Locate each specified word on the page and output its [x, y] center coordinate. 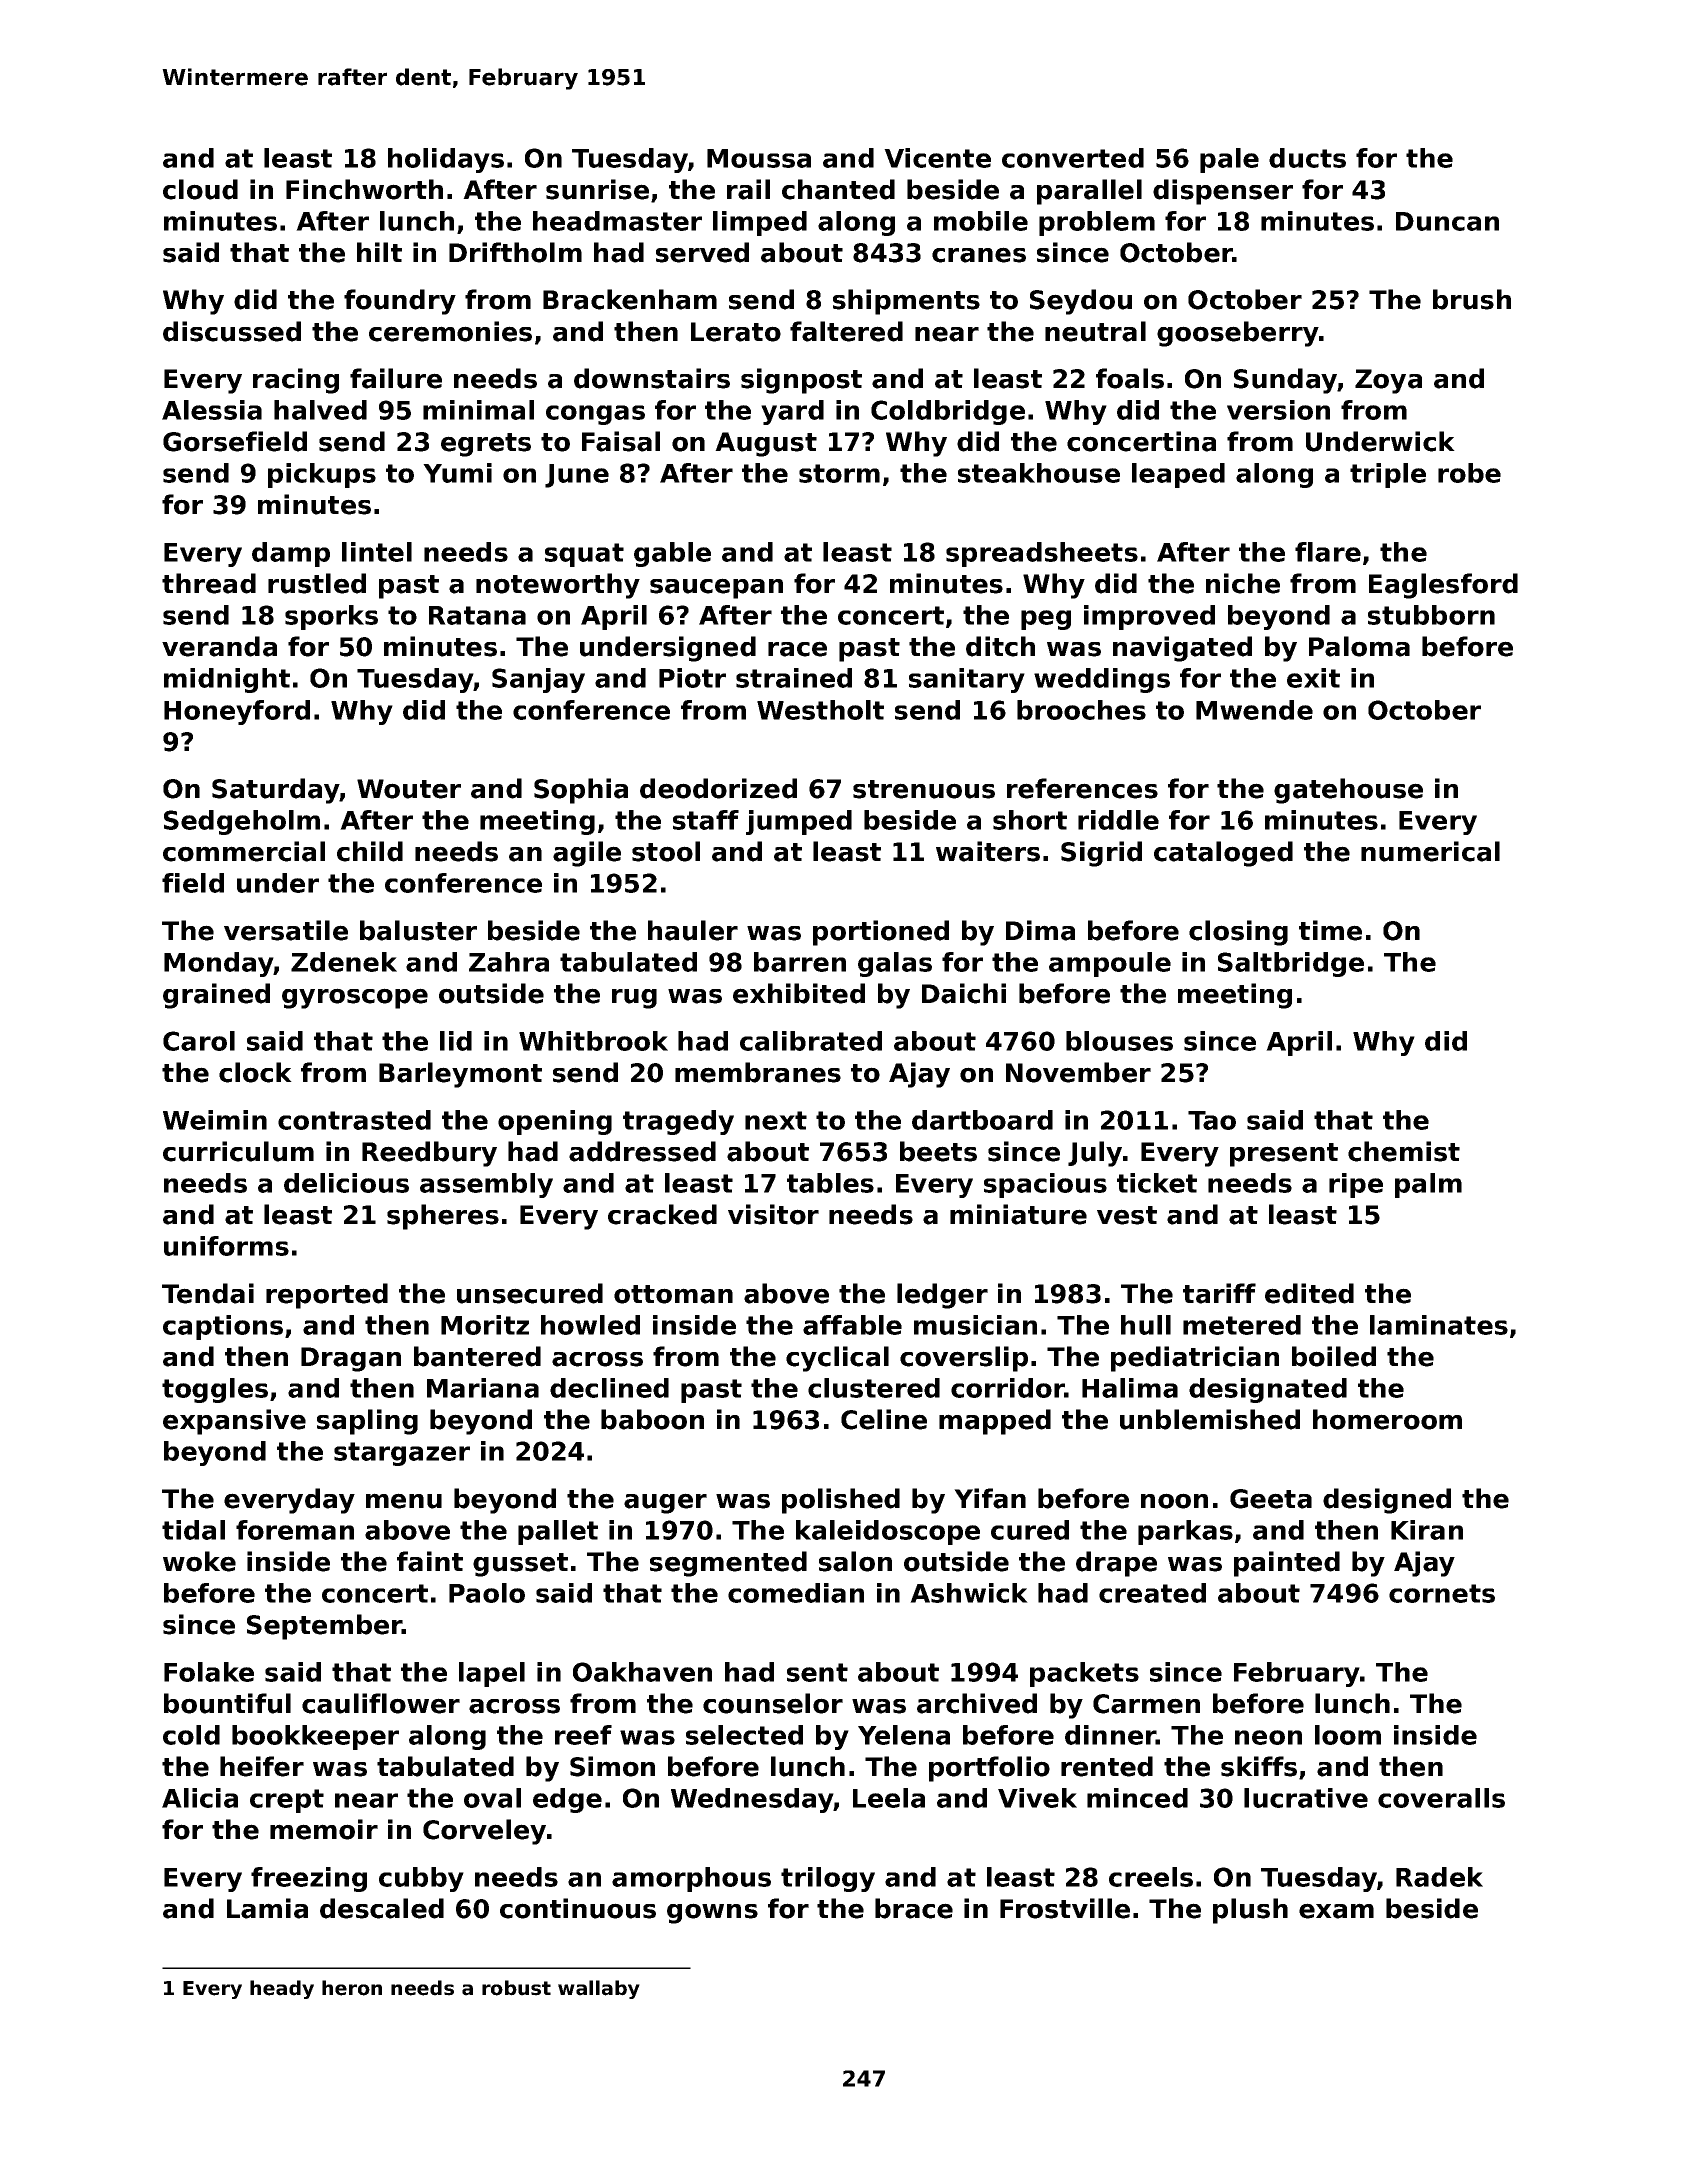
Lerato [736, 332]
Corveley [484, 1832]
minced [1137, 1798]
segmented [728, 1564]
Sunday [1285, 381]
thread [209, 583]
